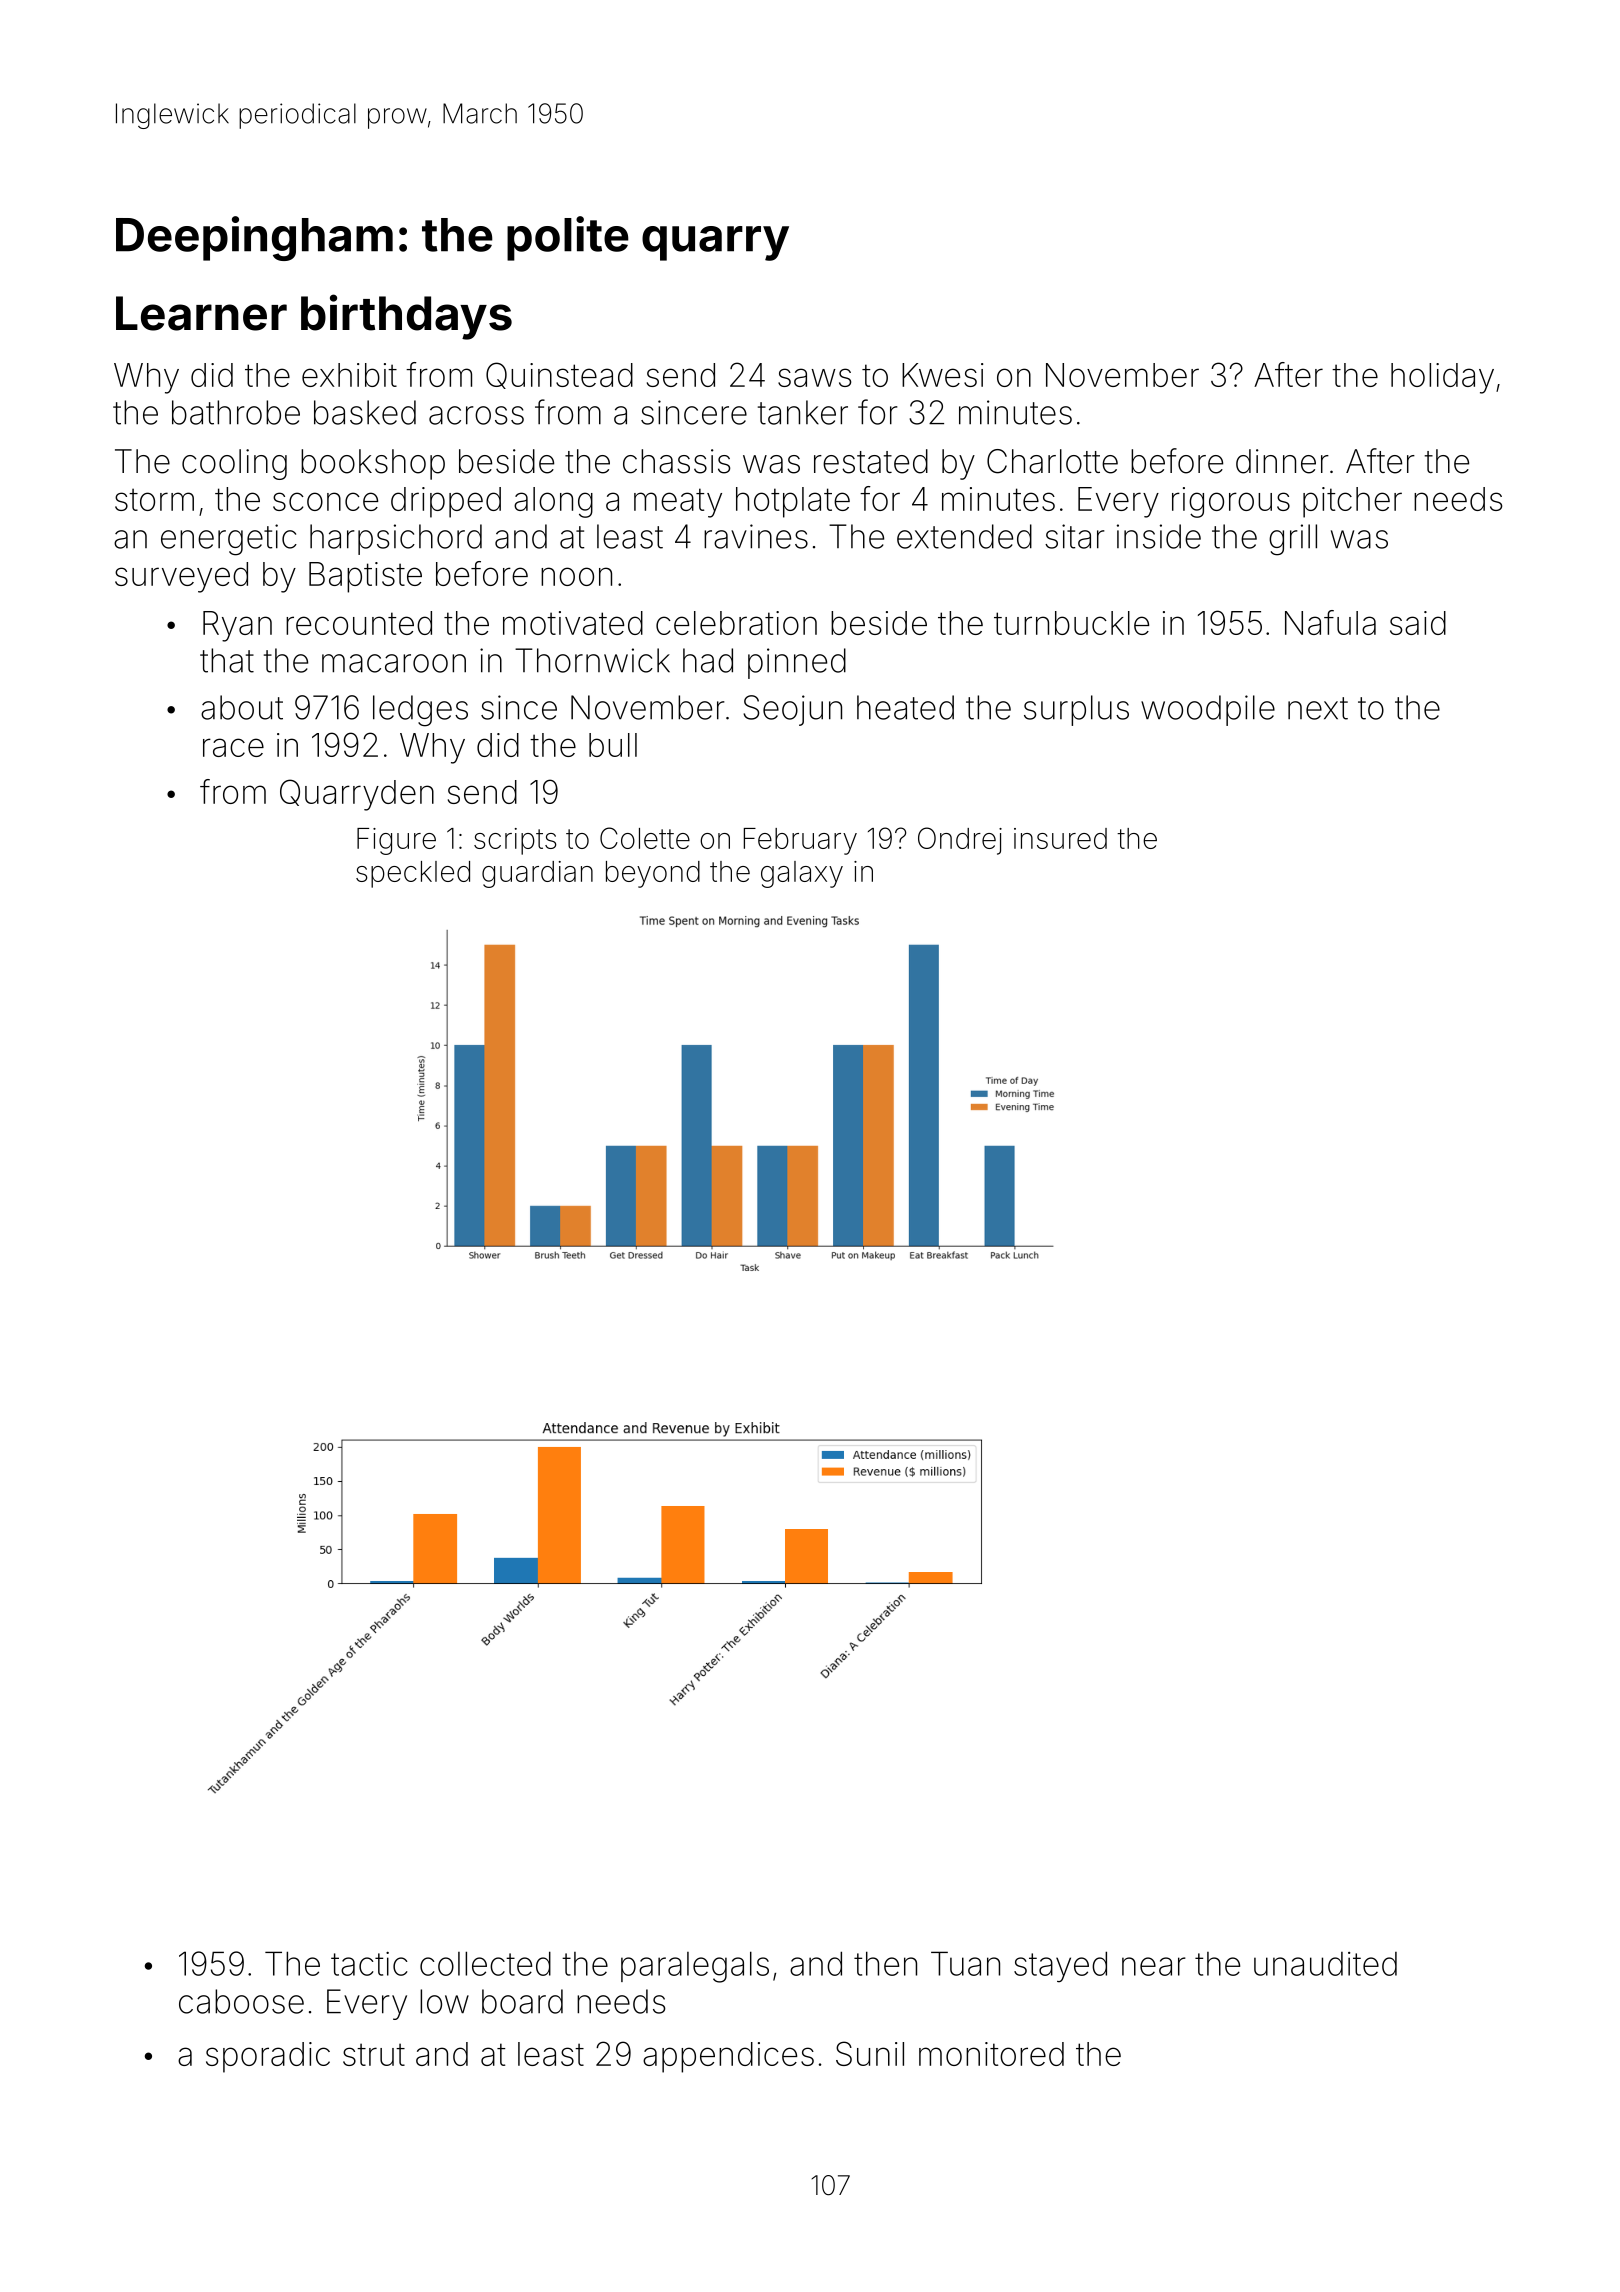  Describe the element at coordinates (905, 707) in the screenshot. I see `heated` at that location.
